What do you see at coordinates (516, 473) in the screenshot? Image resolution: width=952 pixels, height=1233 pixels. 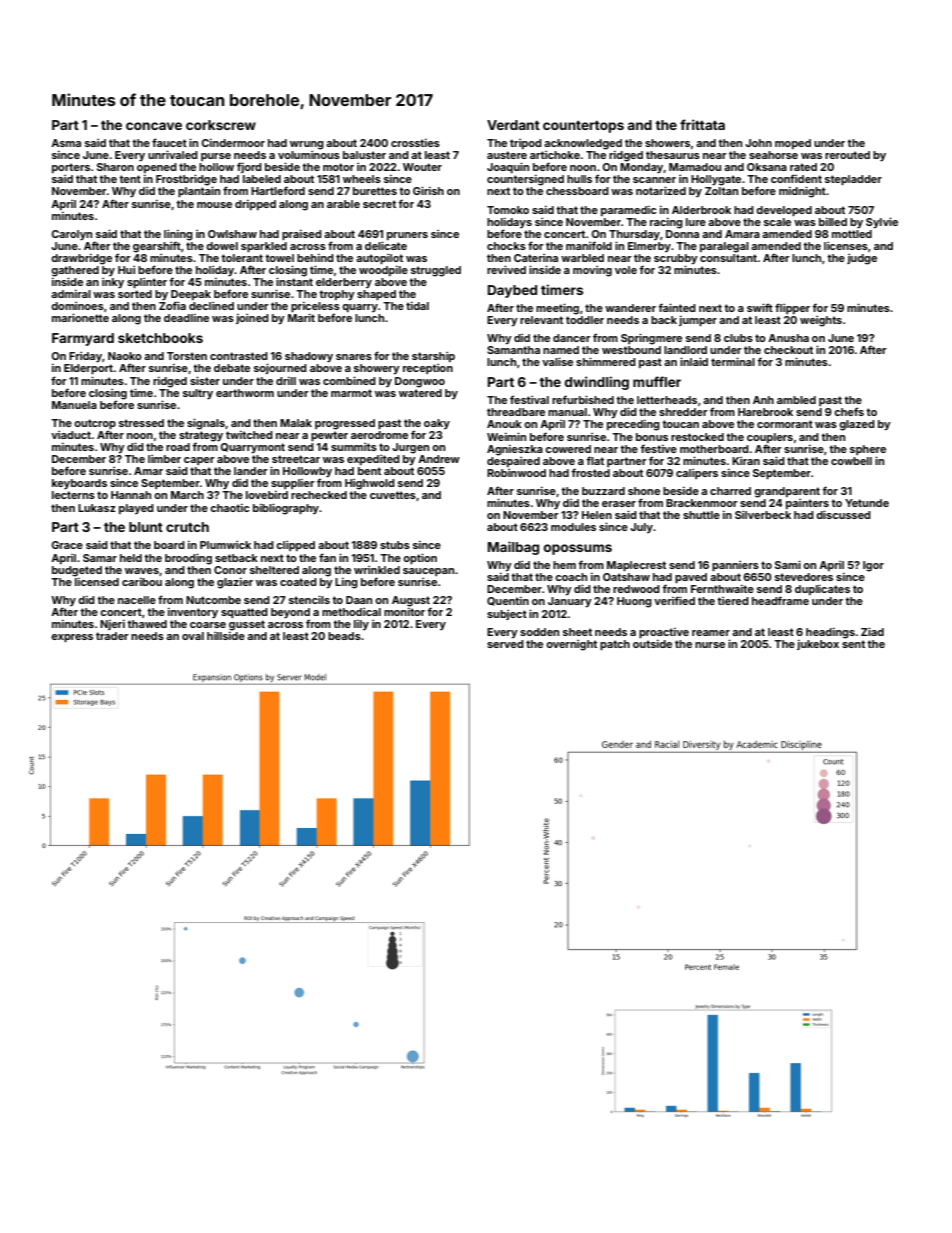 I see `Robinwood` at bounding box center [516, 473].
